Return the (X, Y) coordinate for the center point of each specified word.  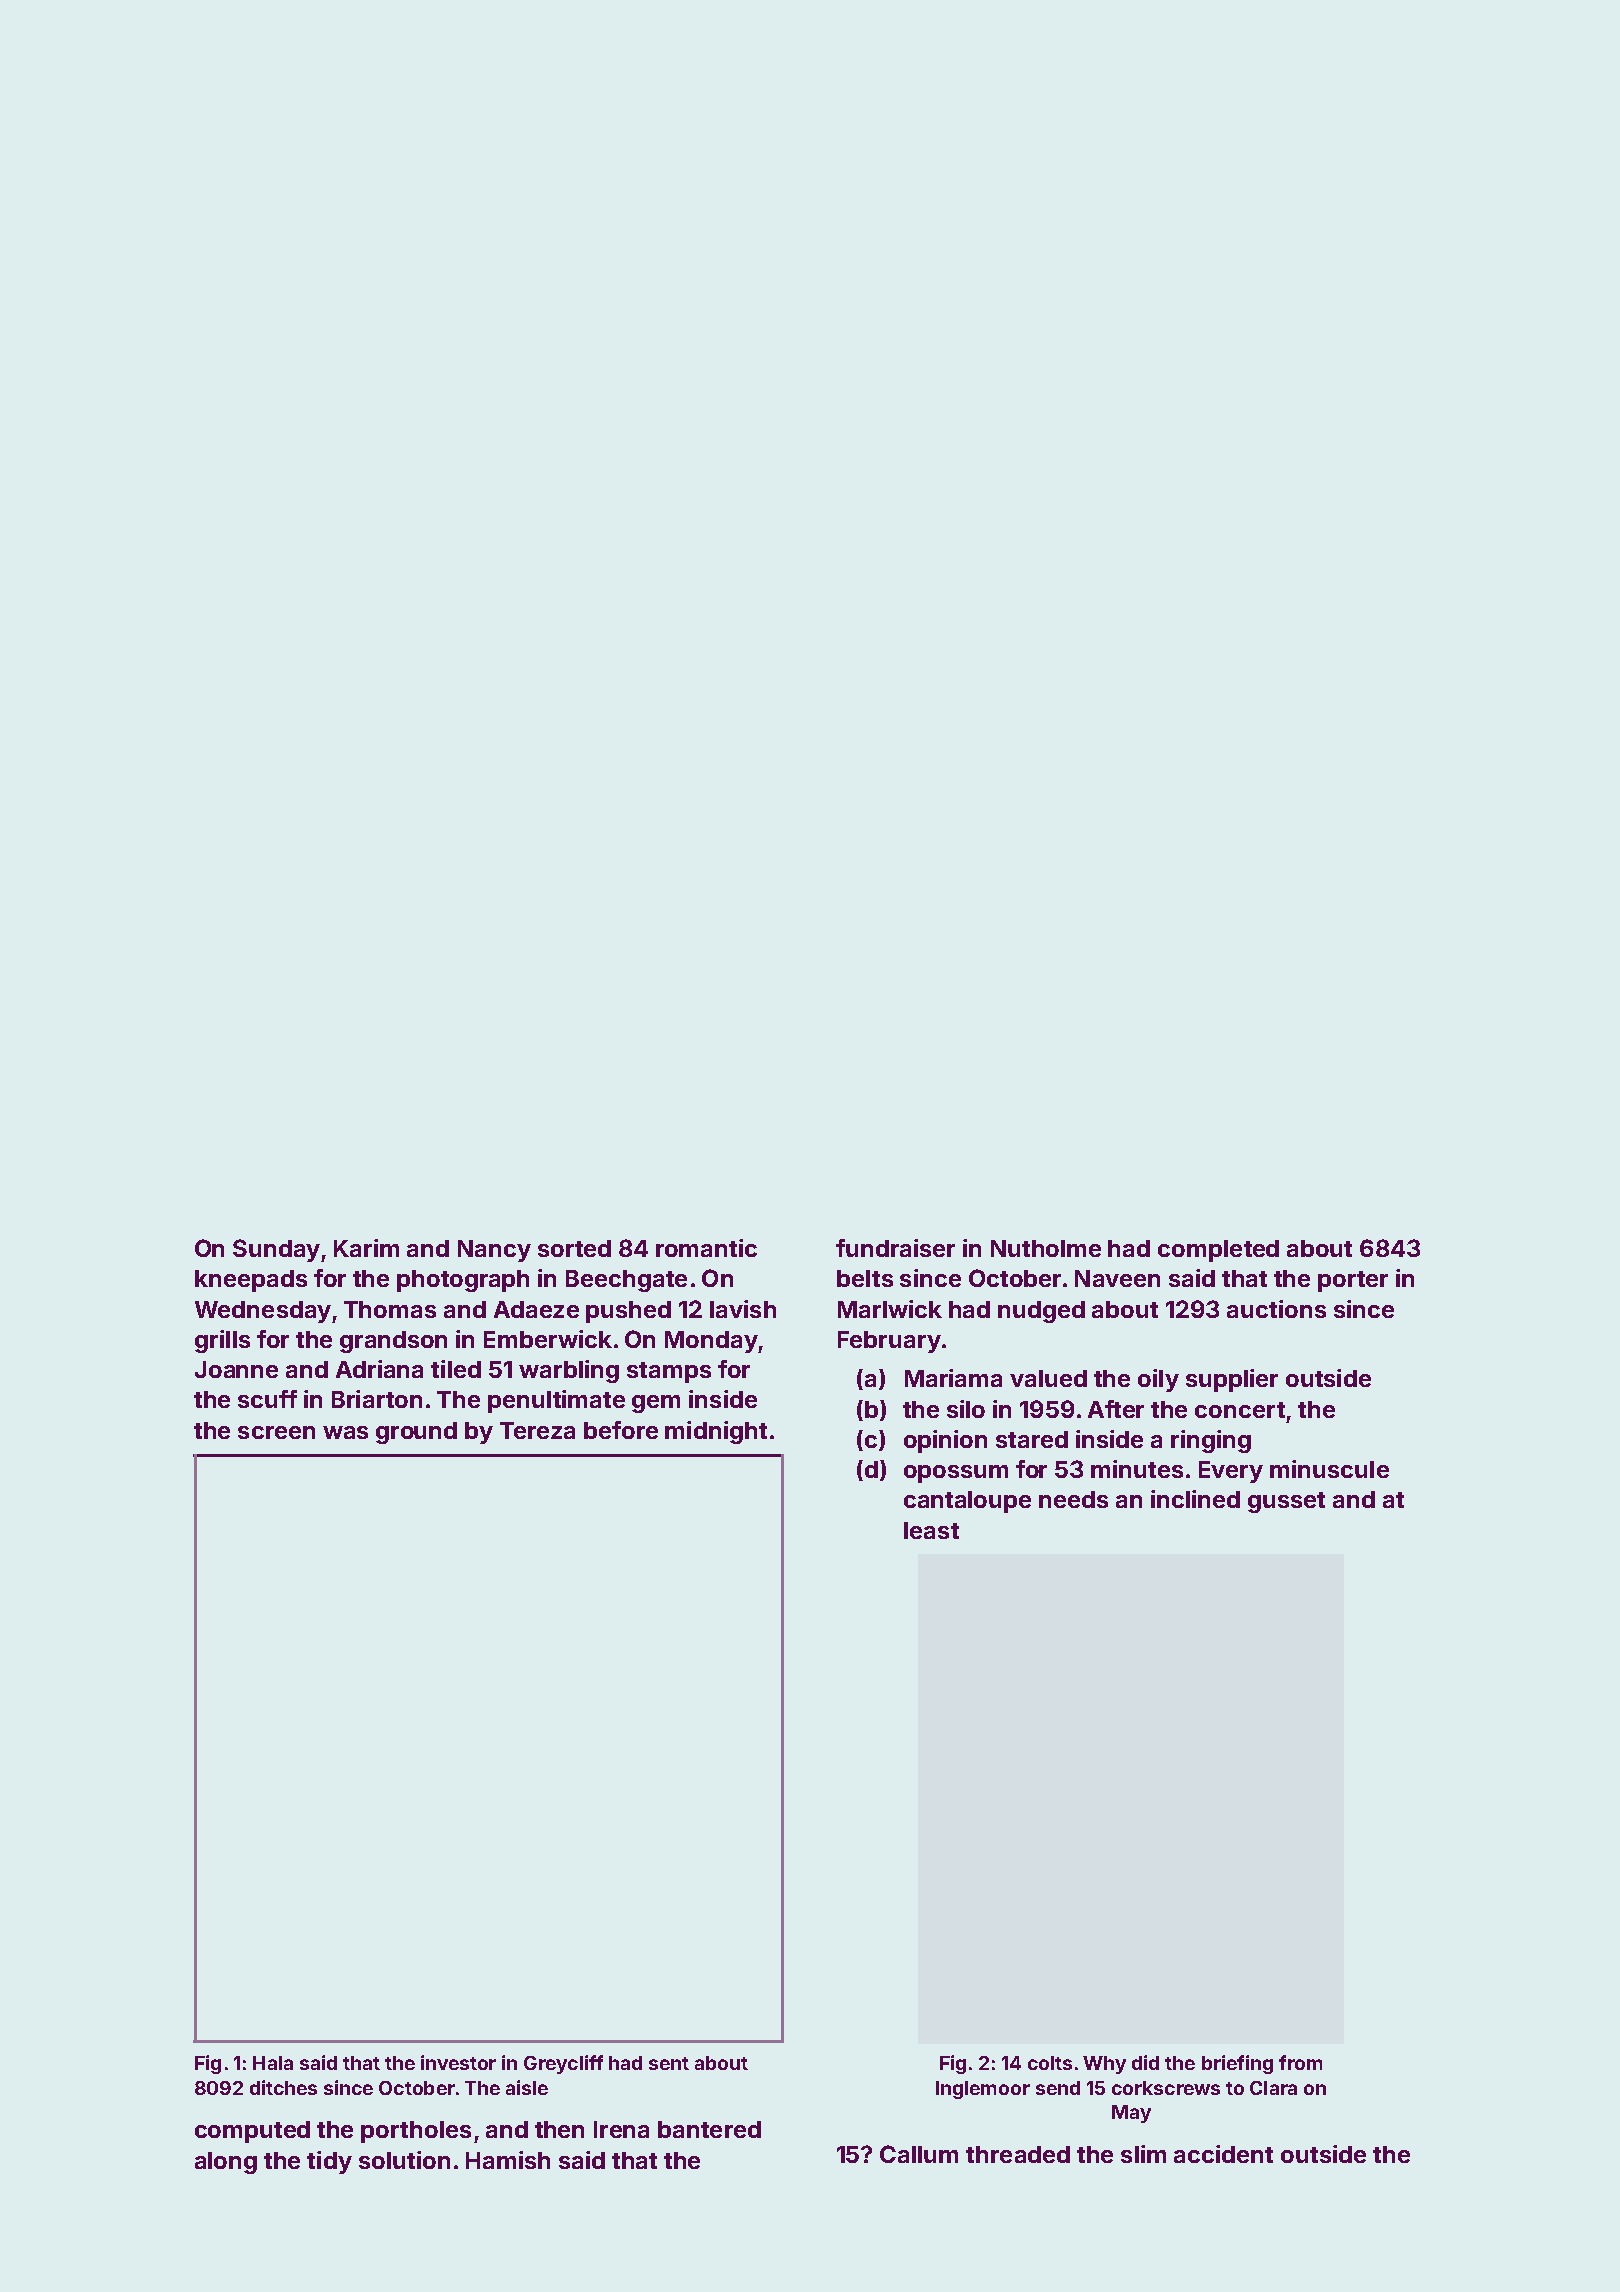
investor (458, 2062)
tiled (456, 1369)
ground (416, 1433)
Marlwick (890, 1309)
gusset (1286, 1502)
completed (1218, 1251)
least (931, 1530)
